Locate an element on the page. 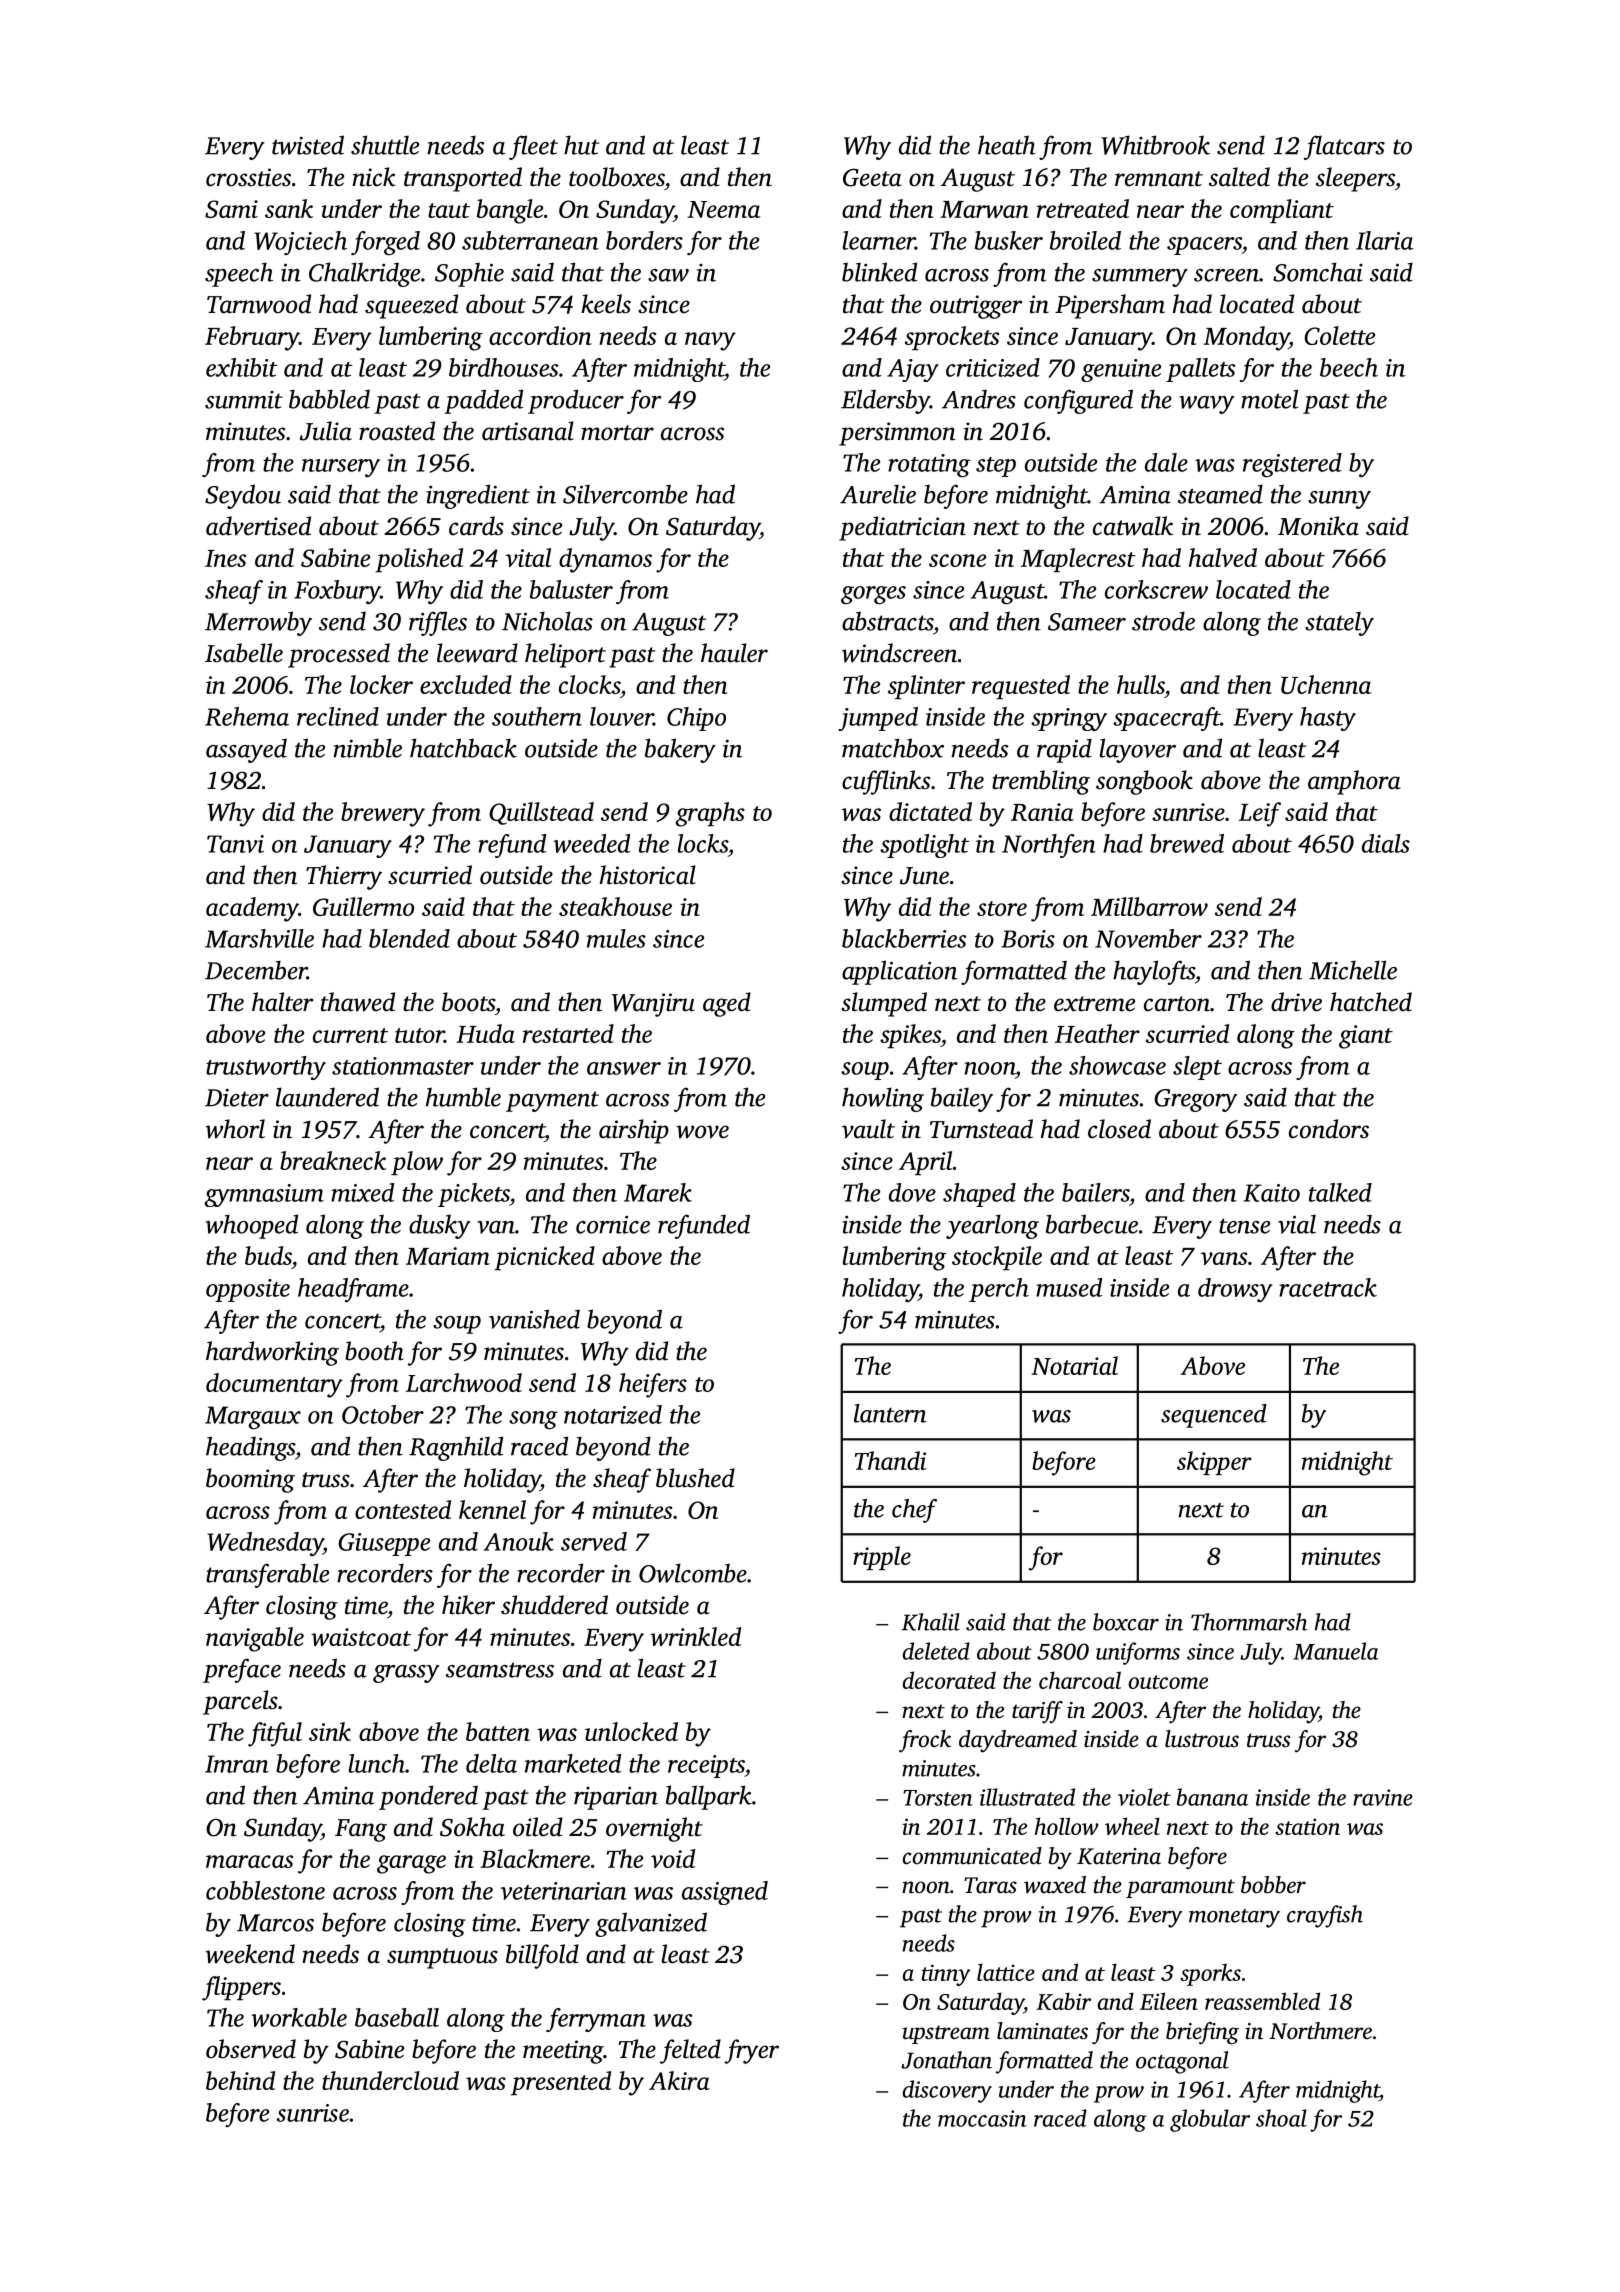 This image has width=1620, height=2292. lantern is located at coordinates (890, 1413).
